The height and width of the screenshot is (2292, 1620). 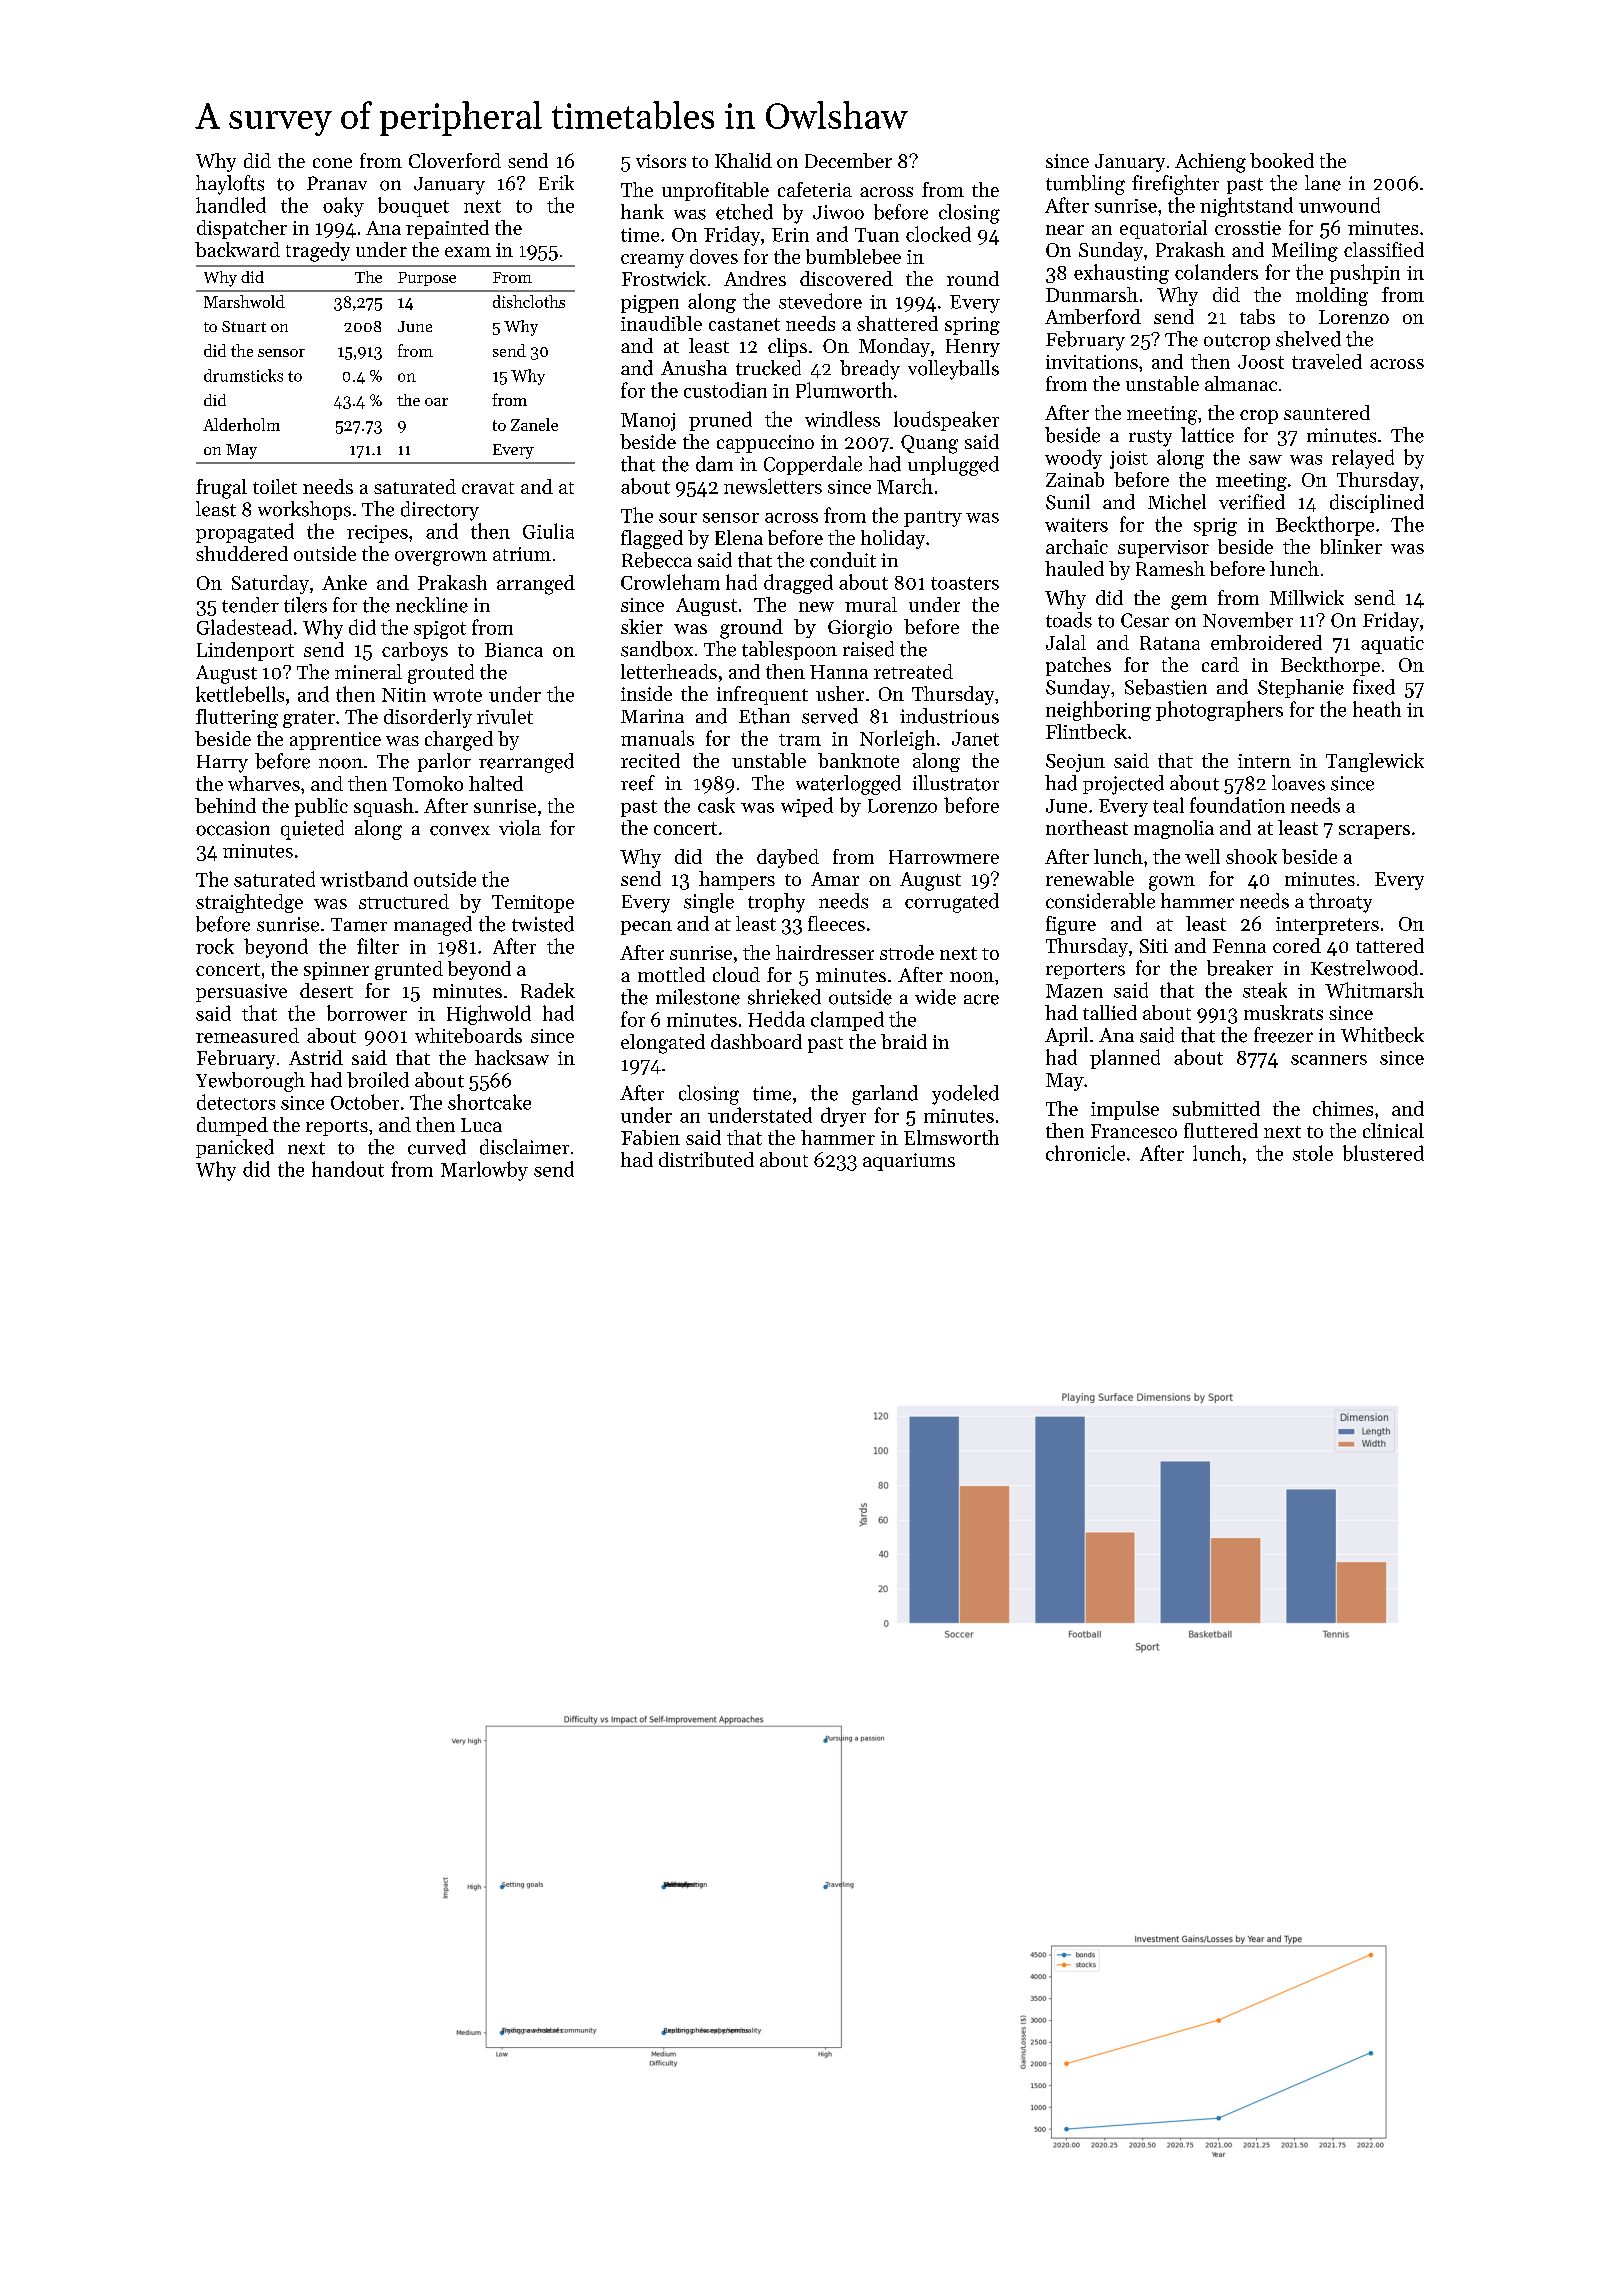 I want to click on blinker, so click(x=1351, y=546).
